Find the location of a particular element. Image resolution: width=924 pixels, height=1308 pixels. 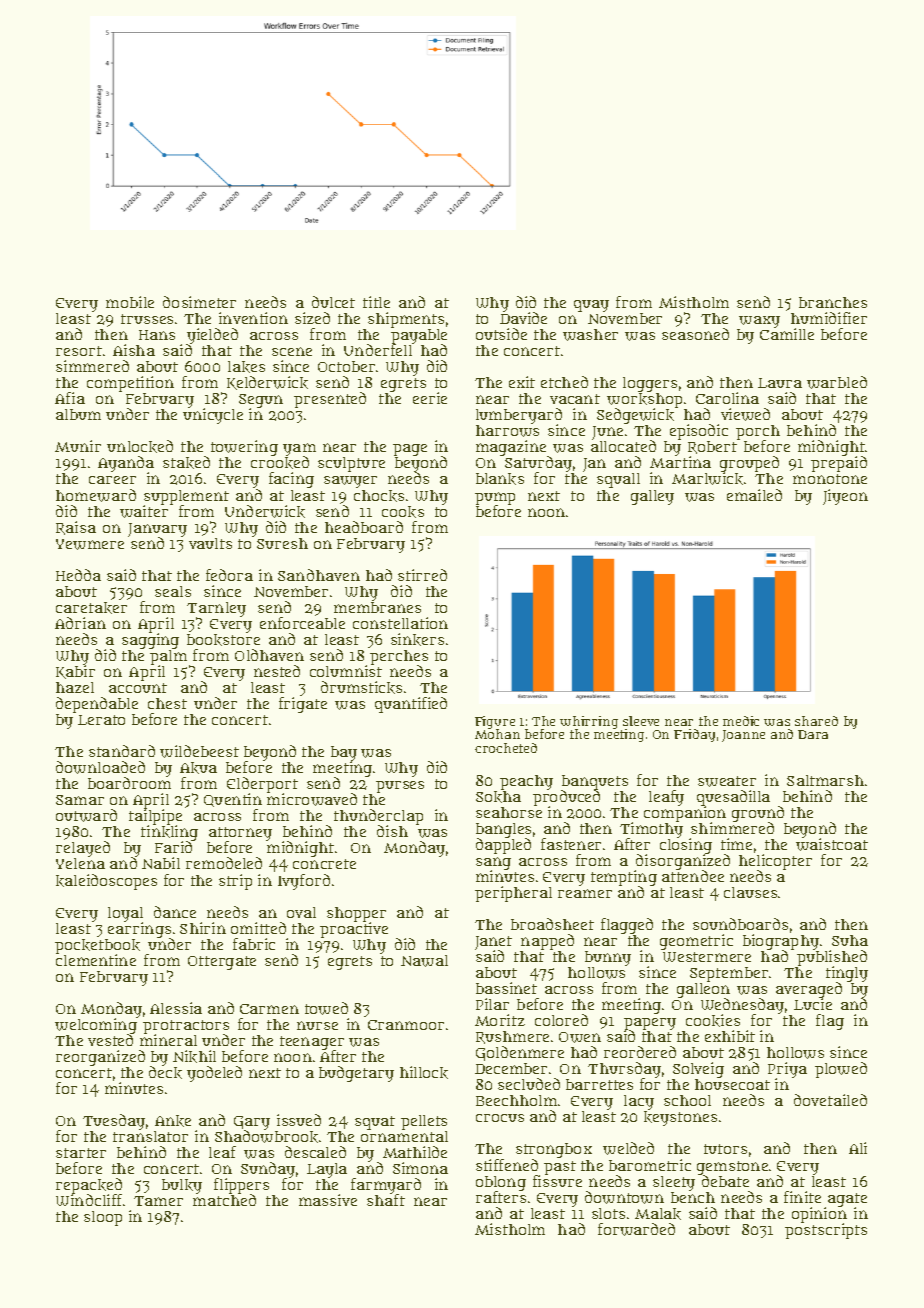

warbled is located at coordinates (837, 382).
